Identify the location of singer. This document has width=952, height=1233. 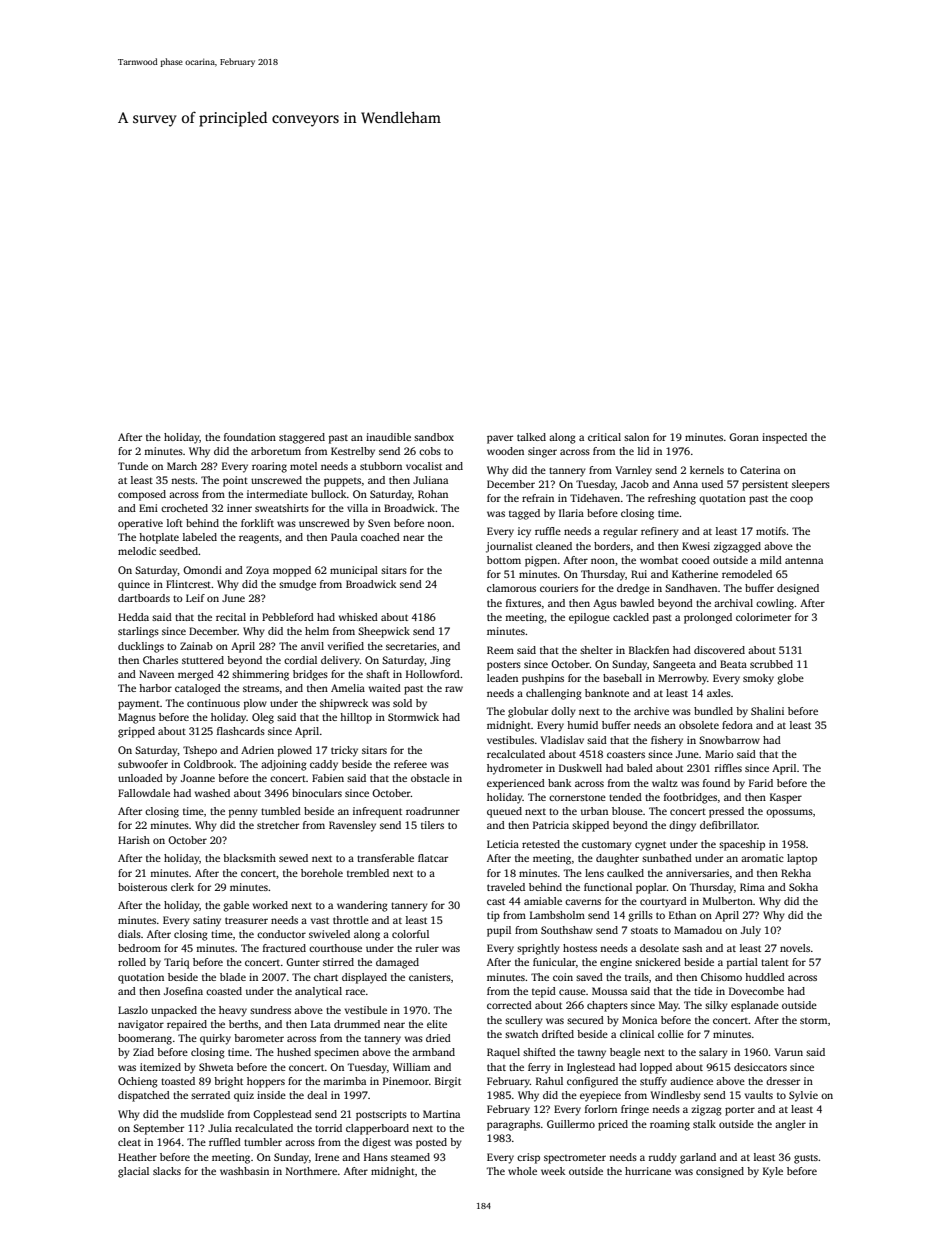
(542, 452).
